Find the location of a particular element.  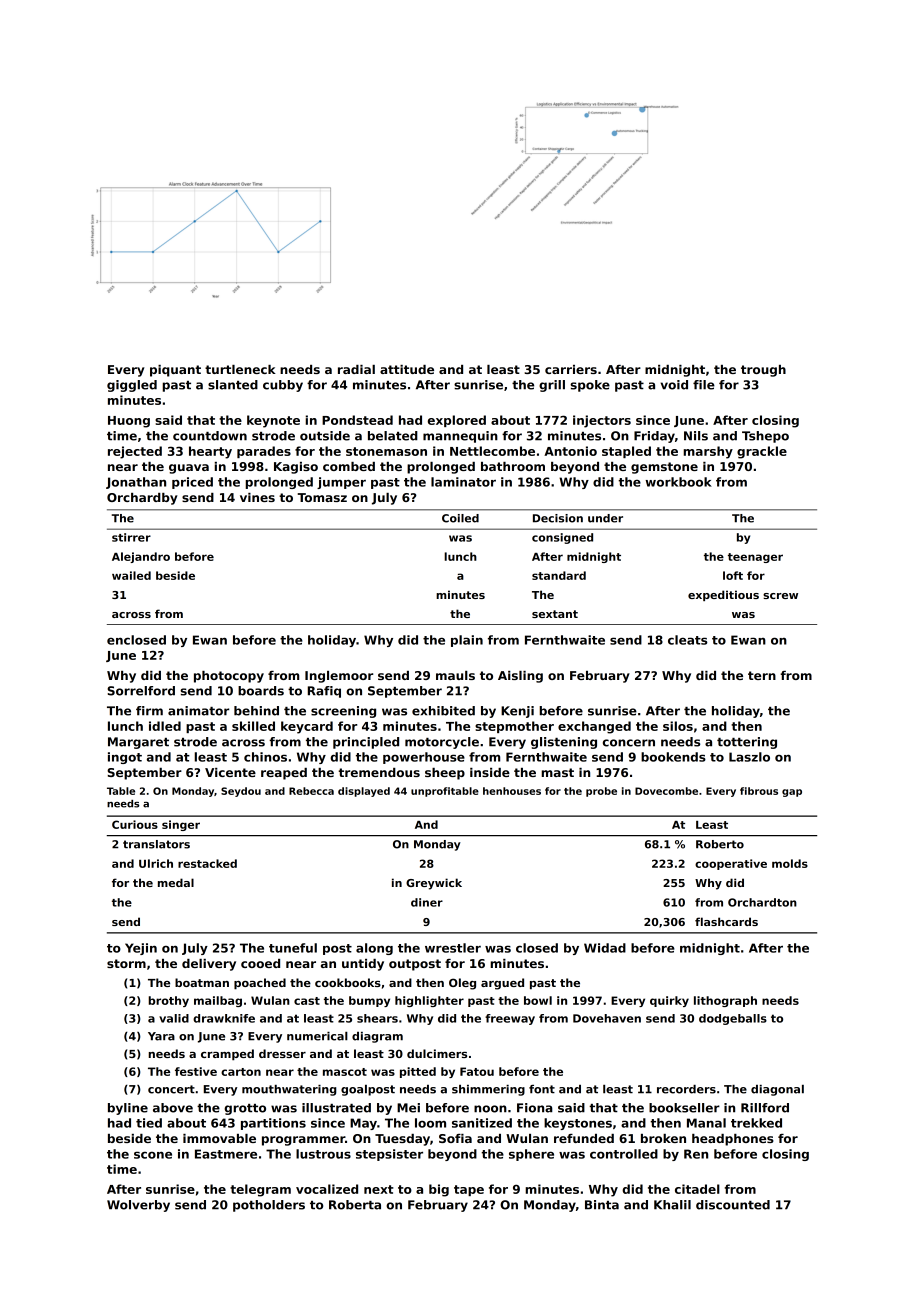

grill is located at coordinates (552, 386).
